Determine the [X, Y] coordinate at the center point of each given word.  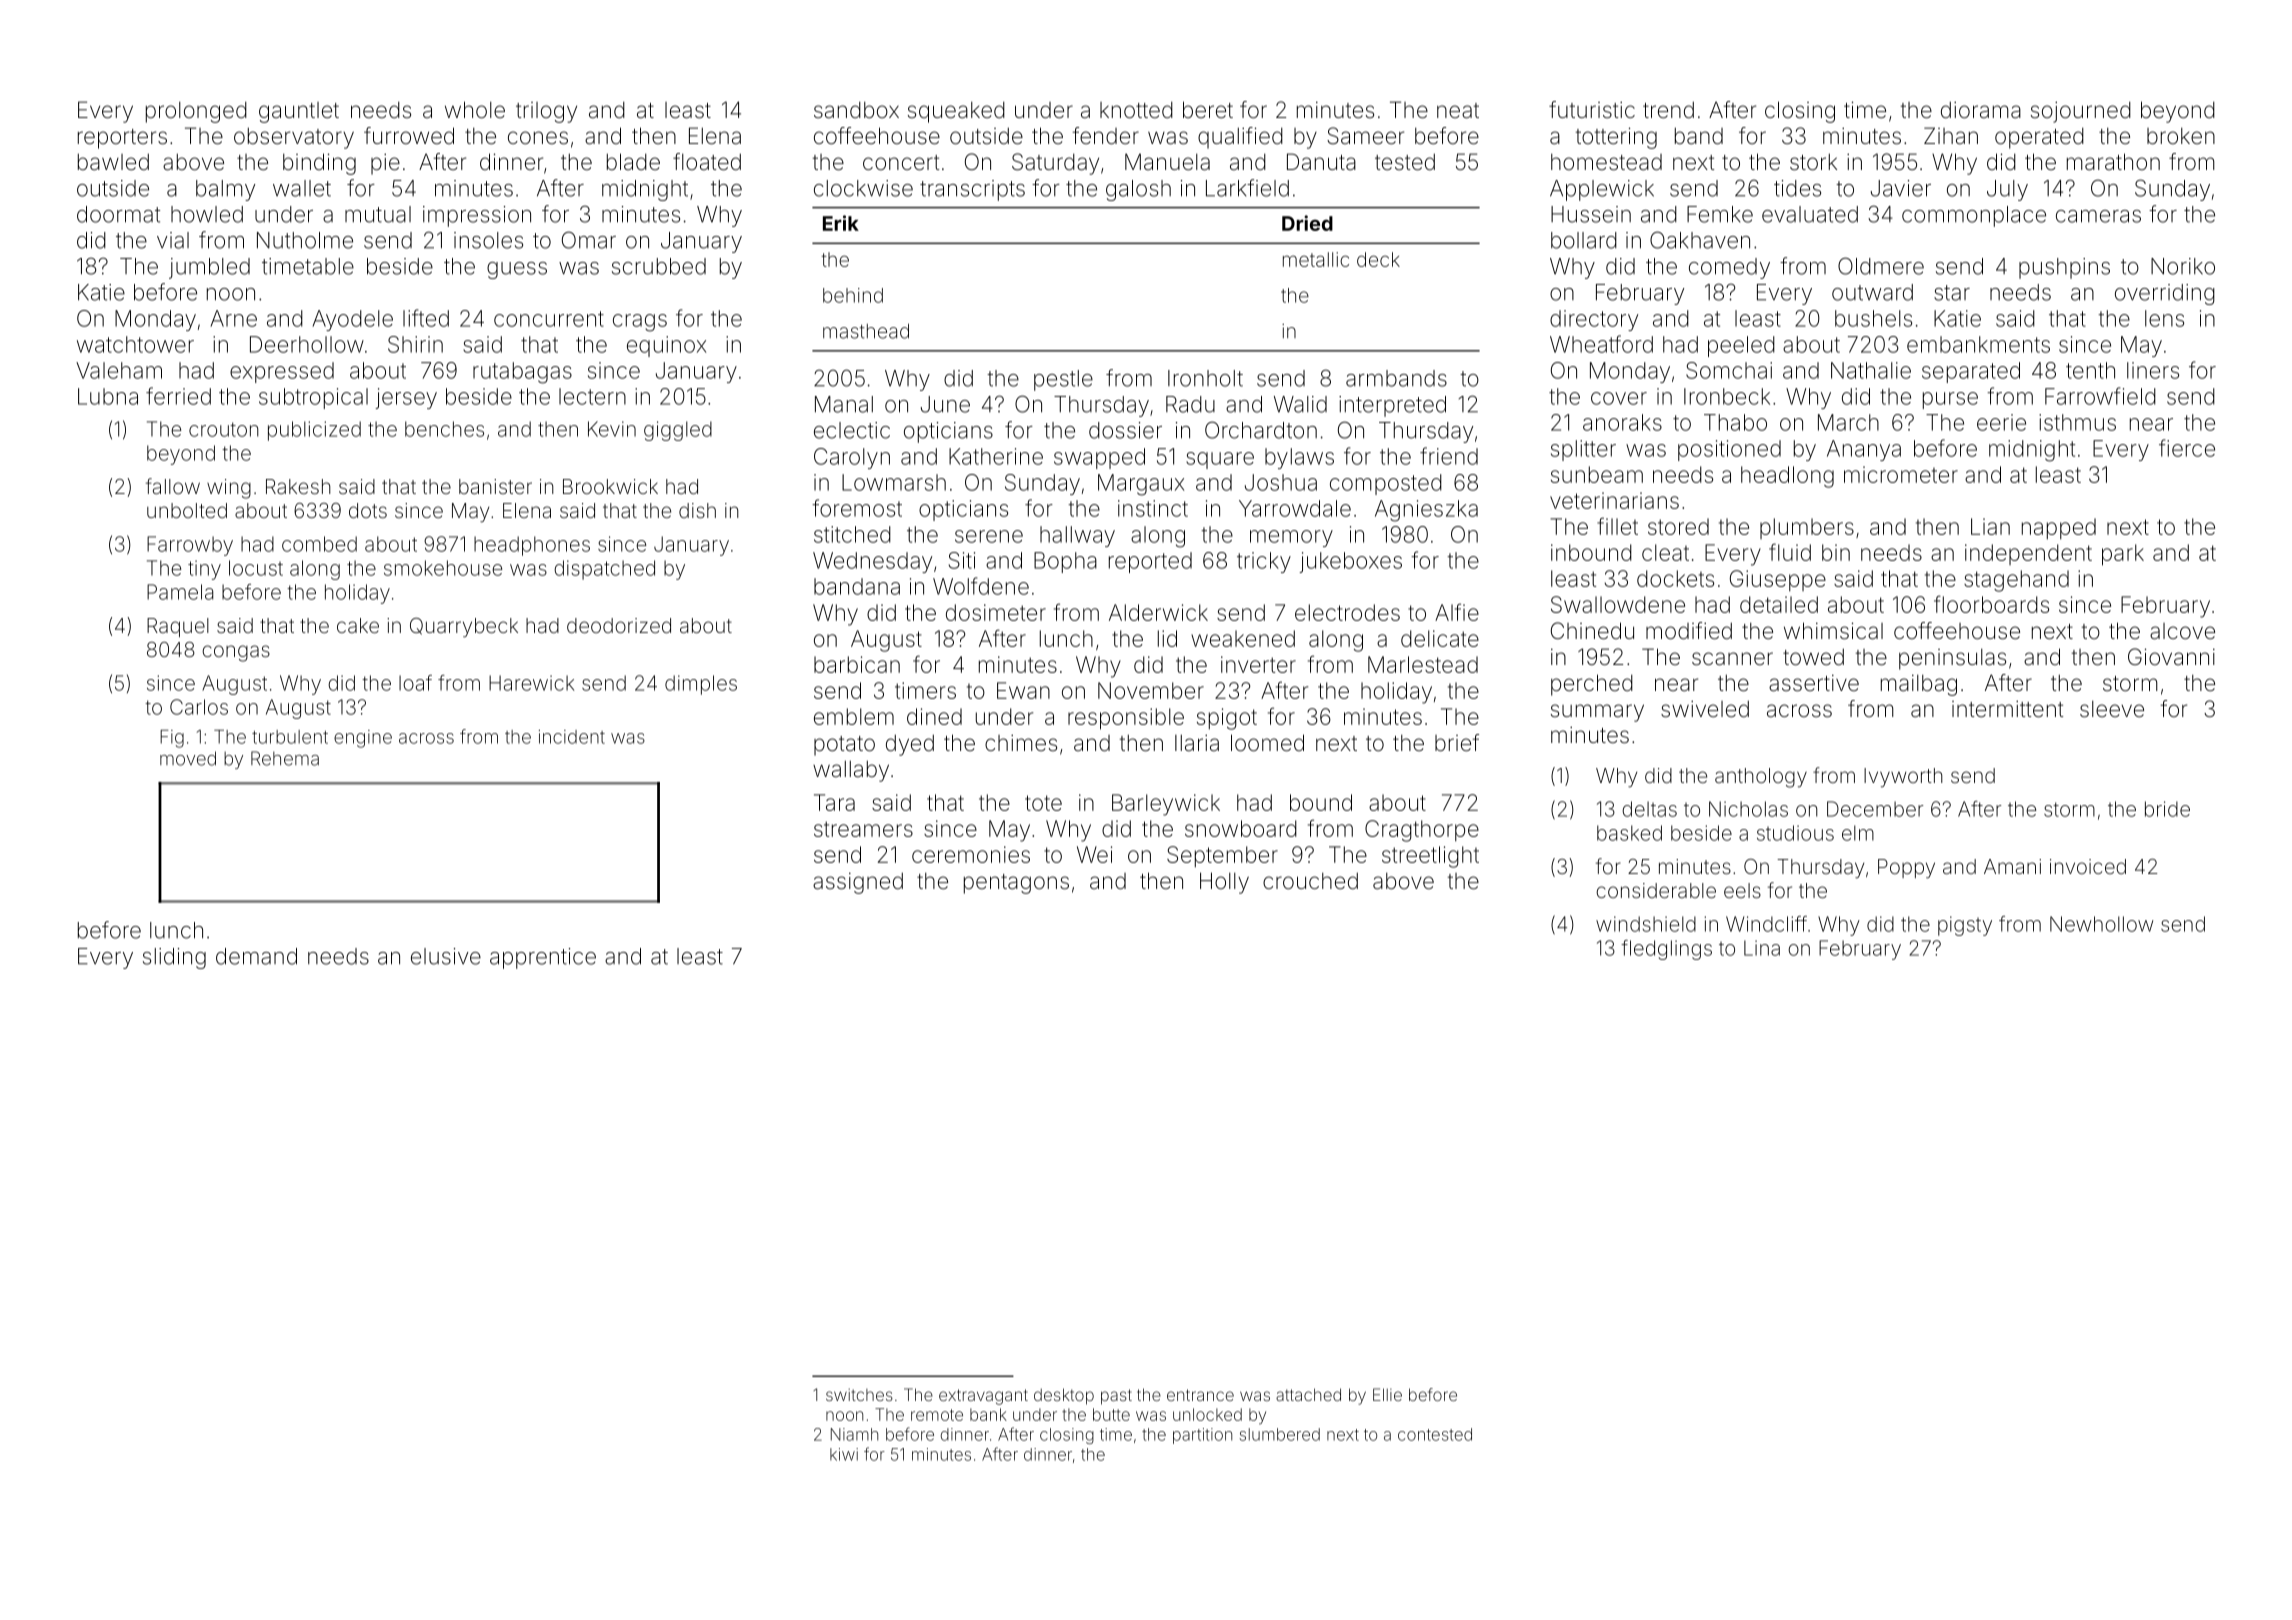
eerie [2001, 422]
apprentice [543, 958]
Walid [1300, 404]
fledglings [1666, 950]
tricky [1264, 562]
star [1952, 293]
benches [444, 429]
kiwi [844, 1454]
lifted [426, 318]
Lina [1762, 948]
